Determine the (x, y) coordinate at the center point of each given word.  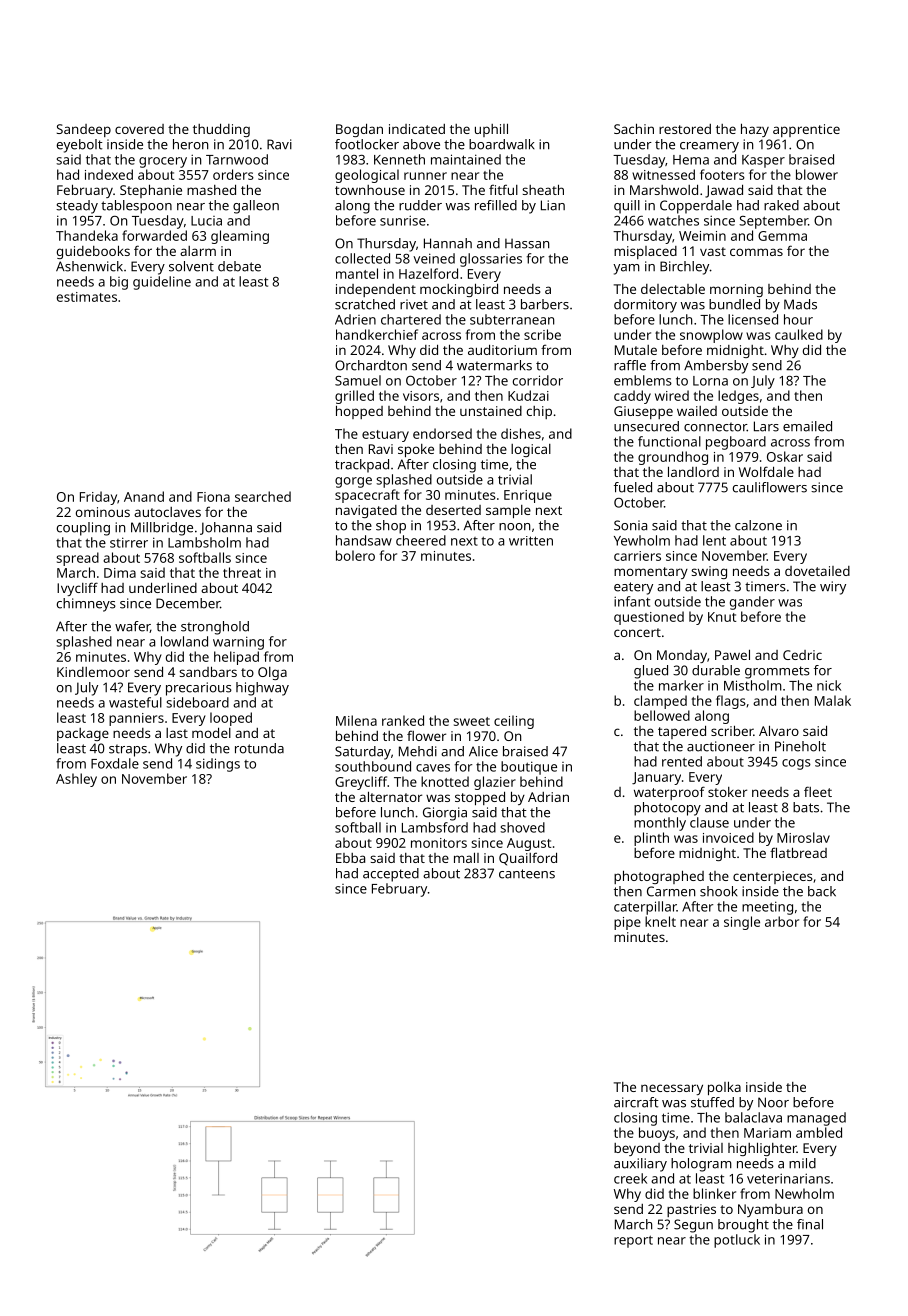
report (633, 1241)
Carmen (671, 891)
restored (685, 129)
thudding (221, 130)
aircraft (636, 1102)
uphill (491, 130)
